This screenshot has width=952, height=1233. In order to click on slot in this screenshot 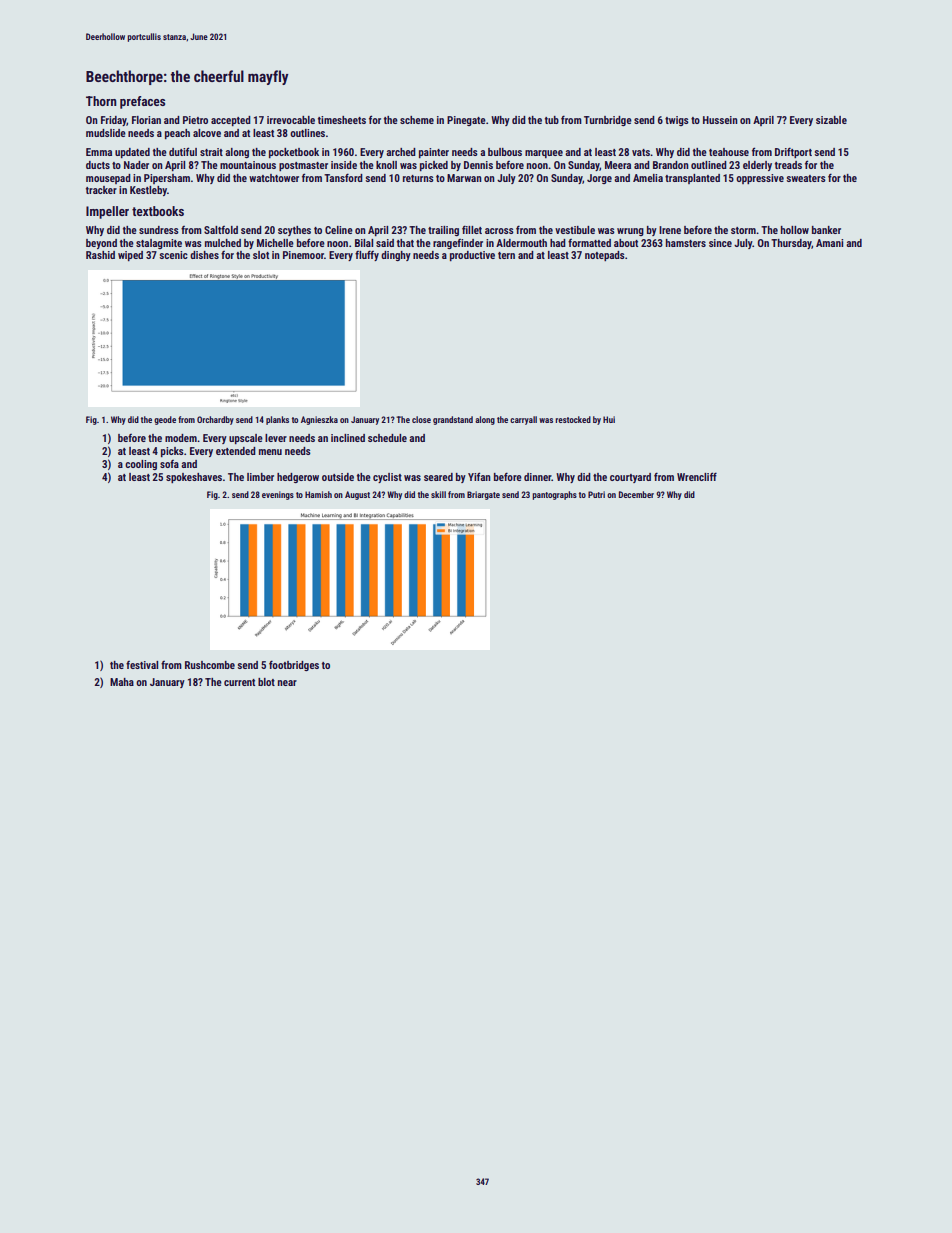, I will do `click(261, 255)`.
